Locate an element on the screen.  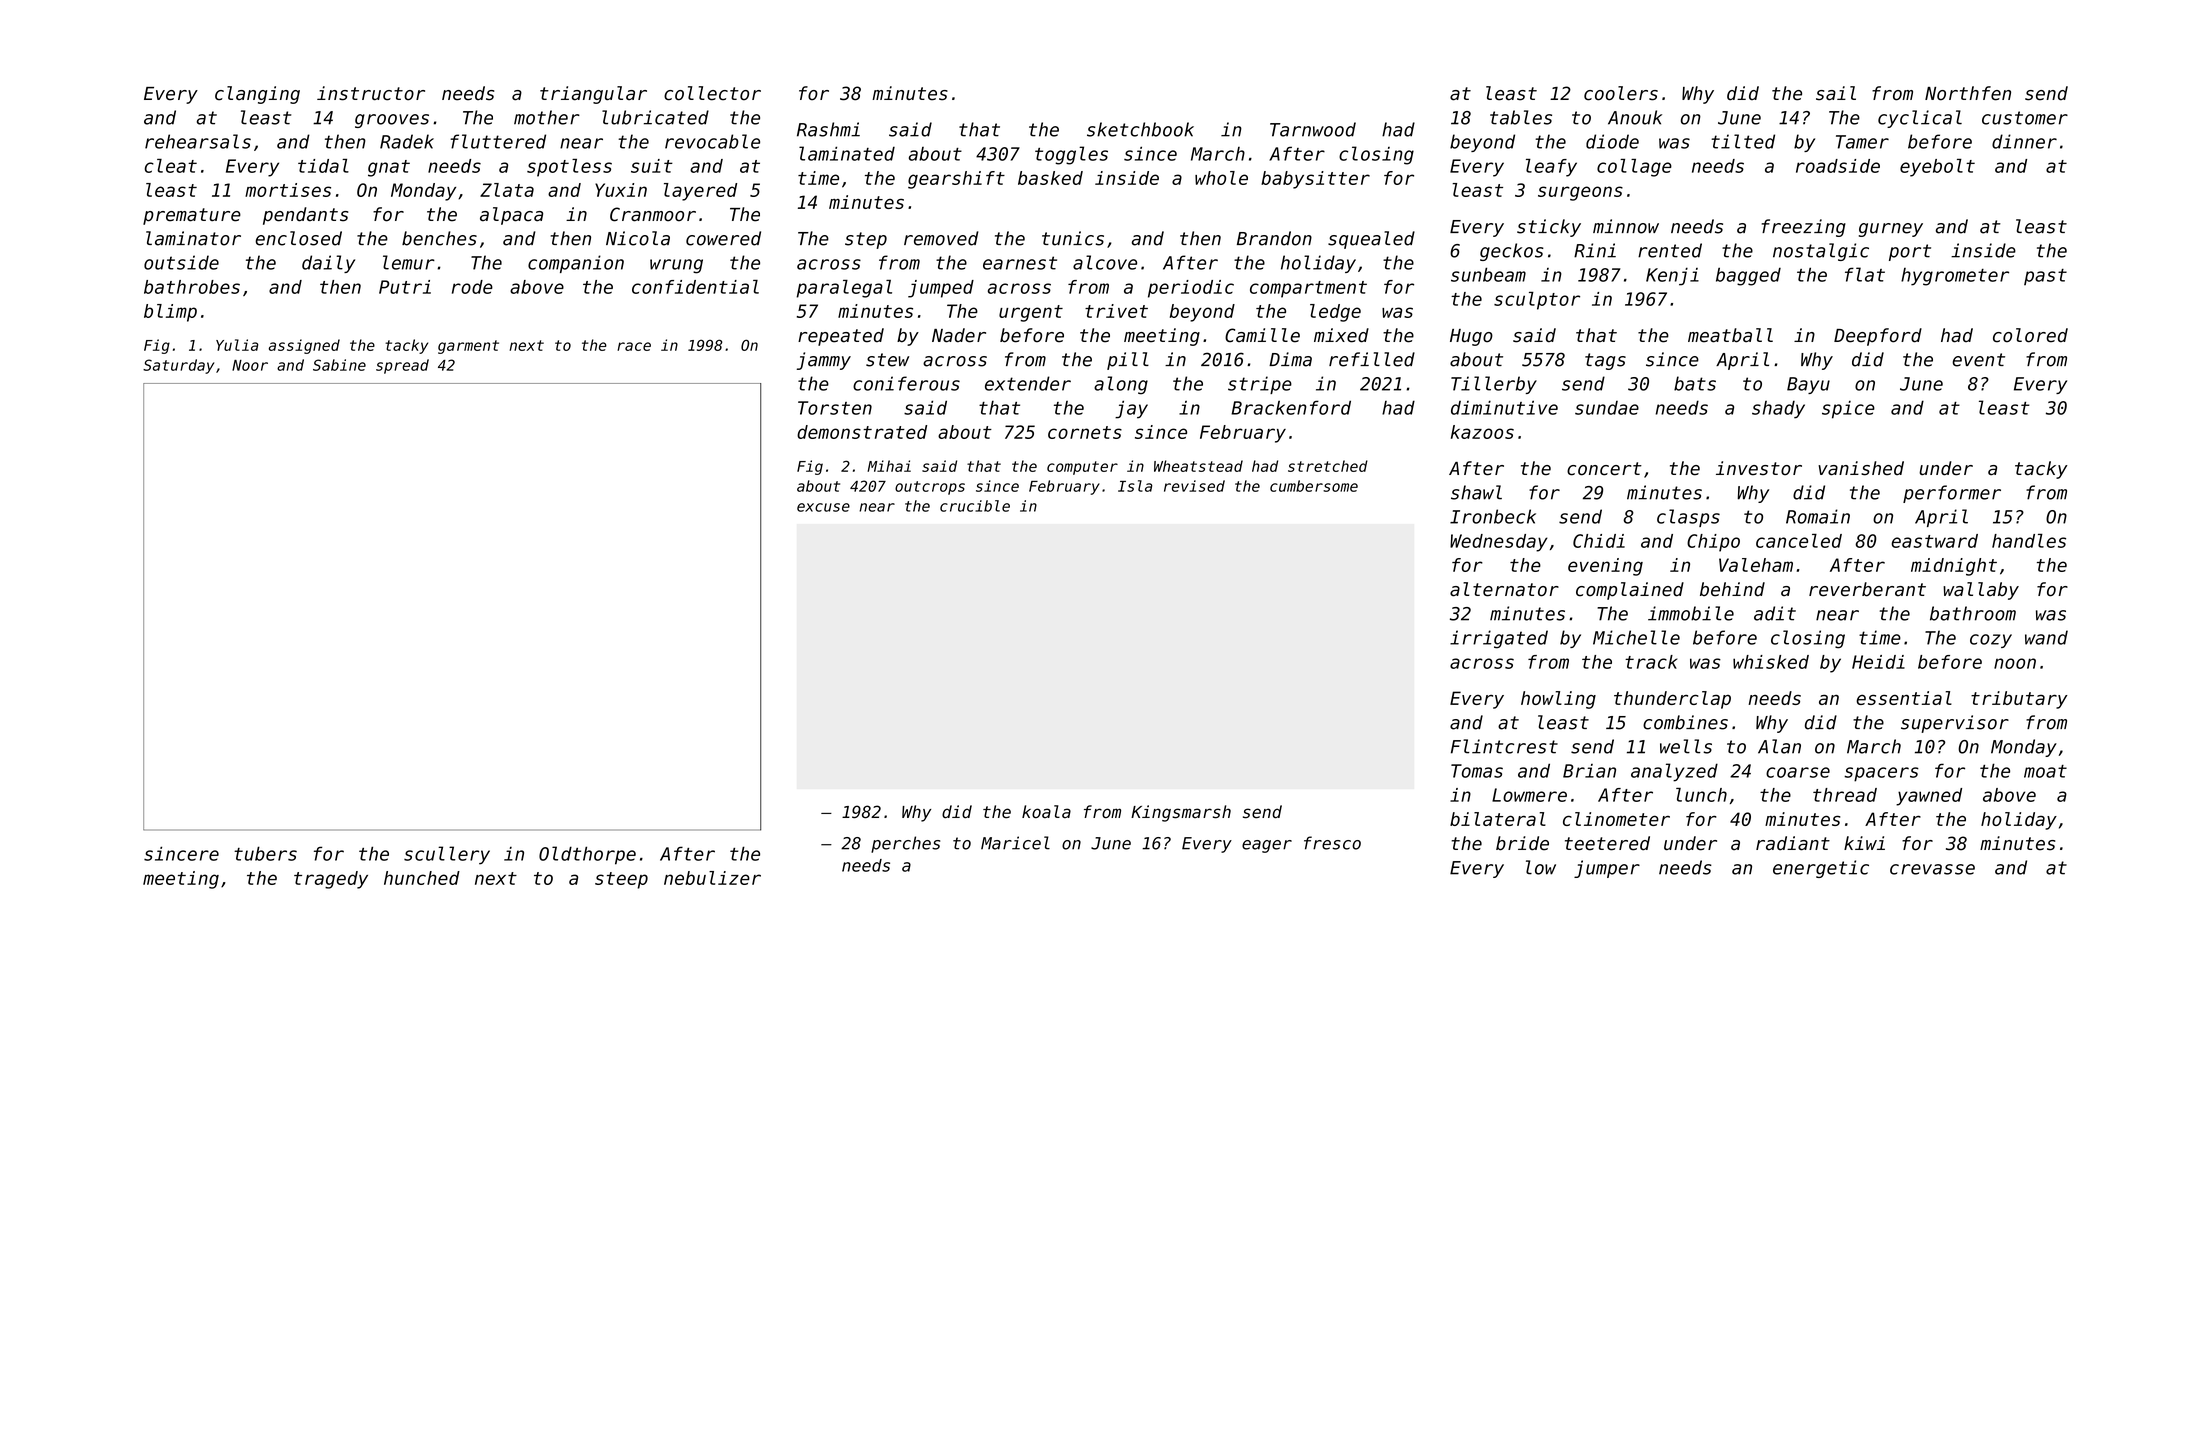
collector is located at coordinates (712, 93).
